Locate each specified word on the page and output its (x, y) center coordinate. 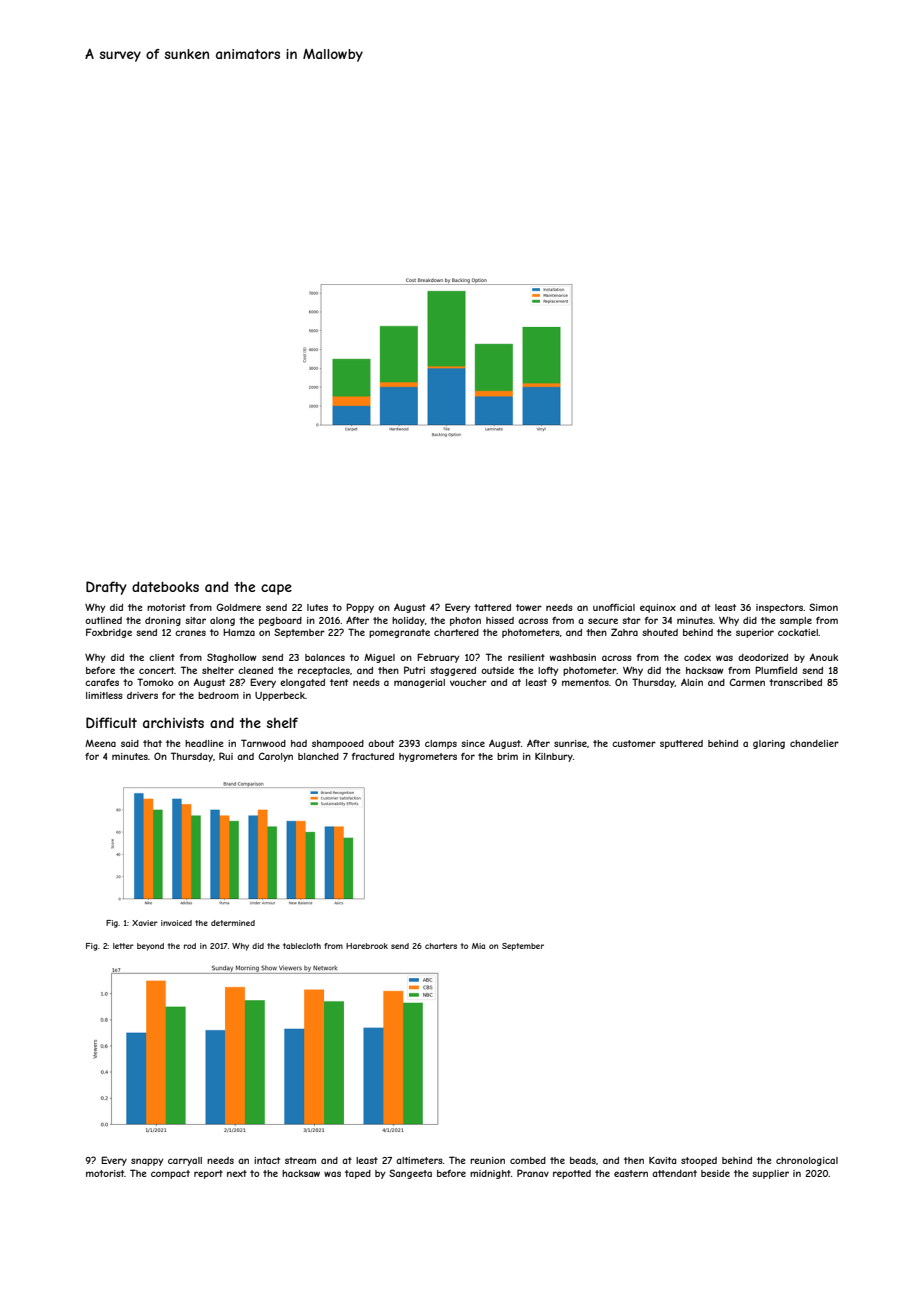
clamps (441, 744)
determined (233, 923)
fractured (373, 756)
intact (267, 1160)
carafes (102, 682)
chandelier (814, 743)
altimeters (419, 1160)
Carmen (747, 682)
